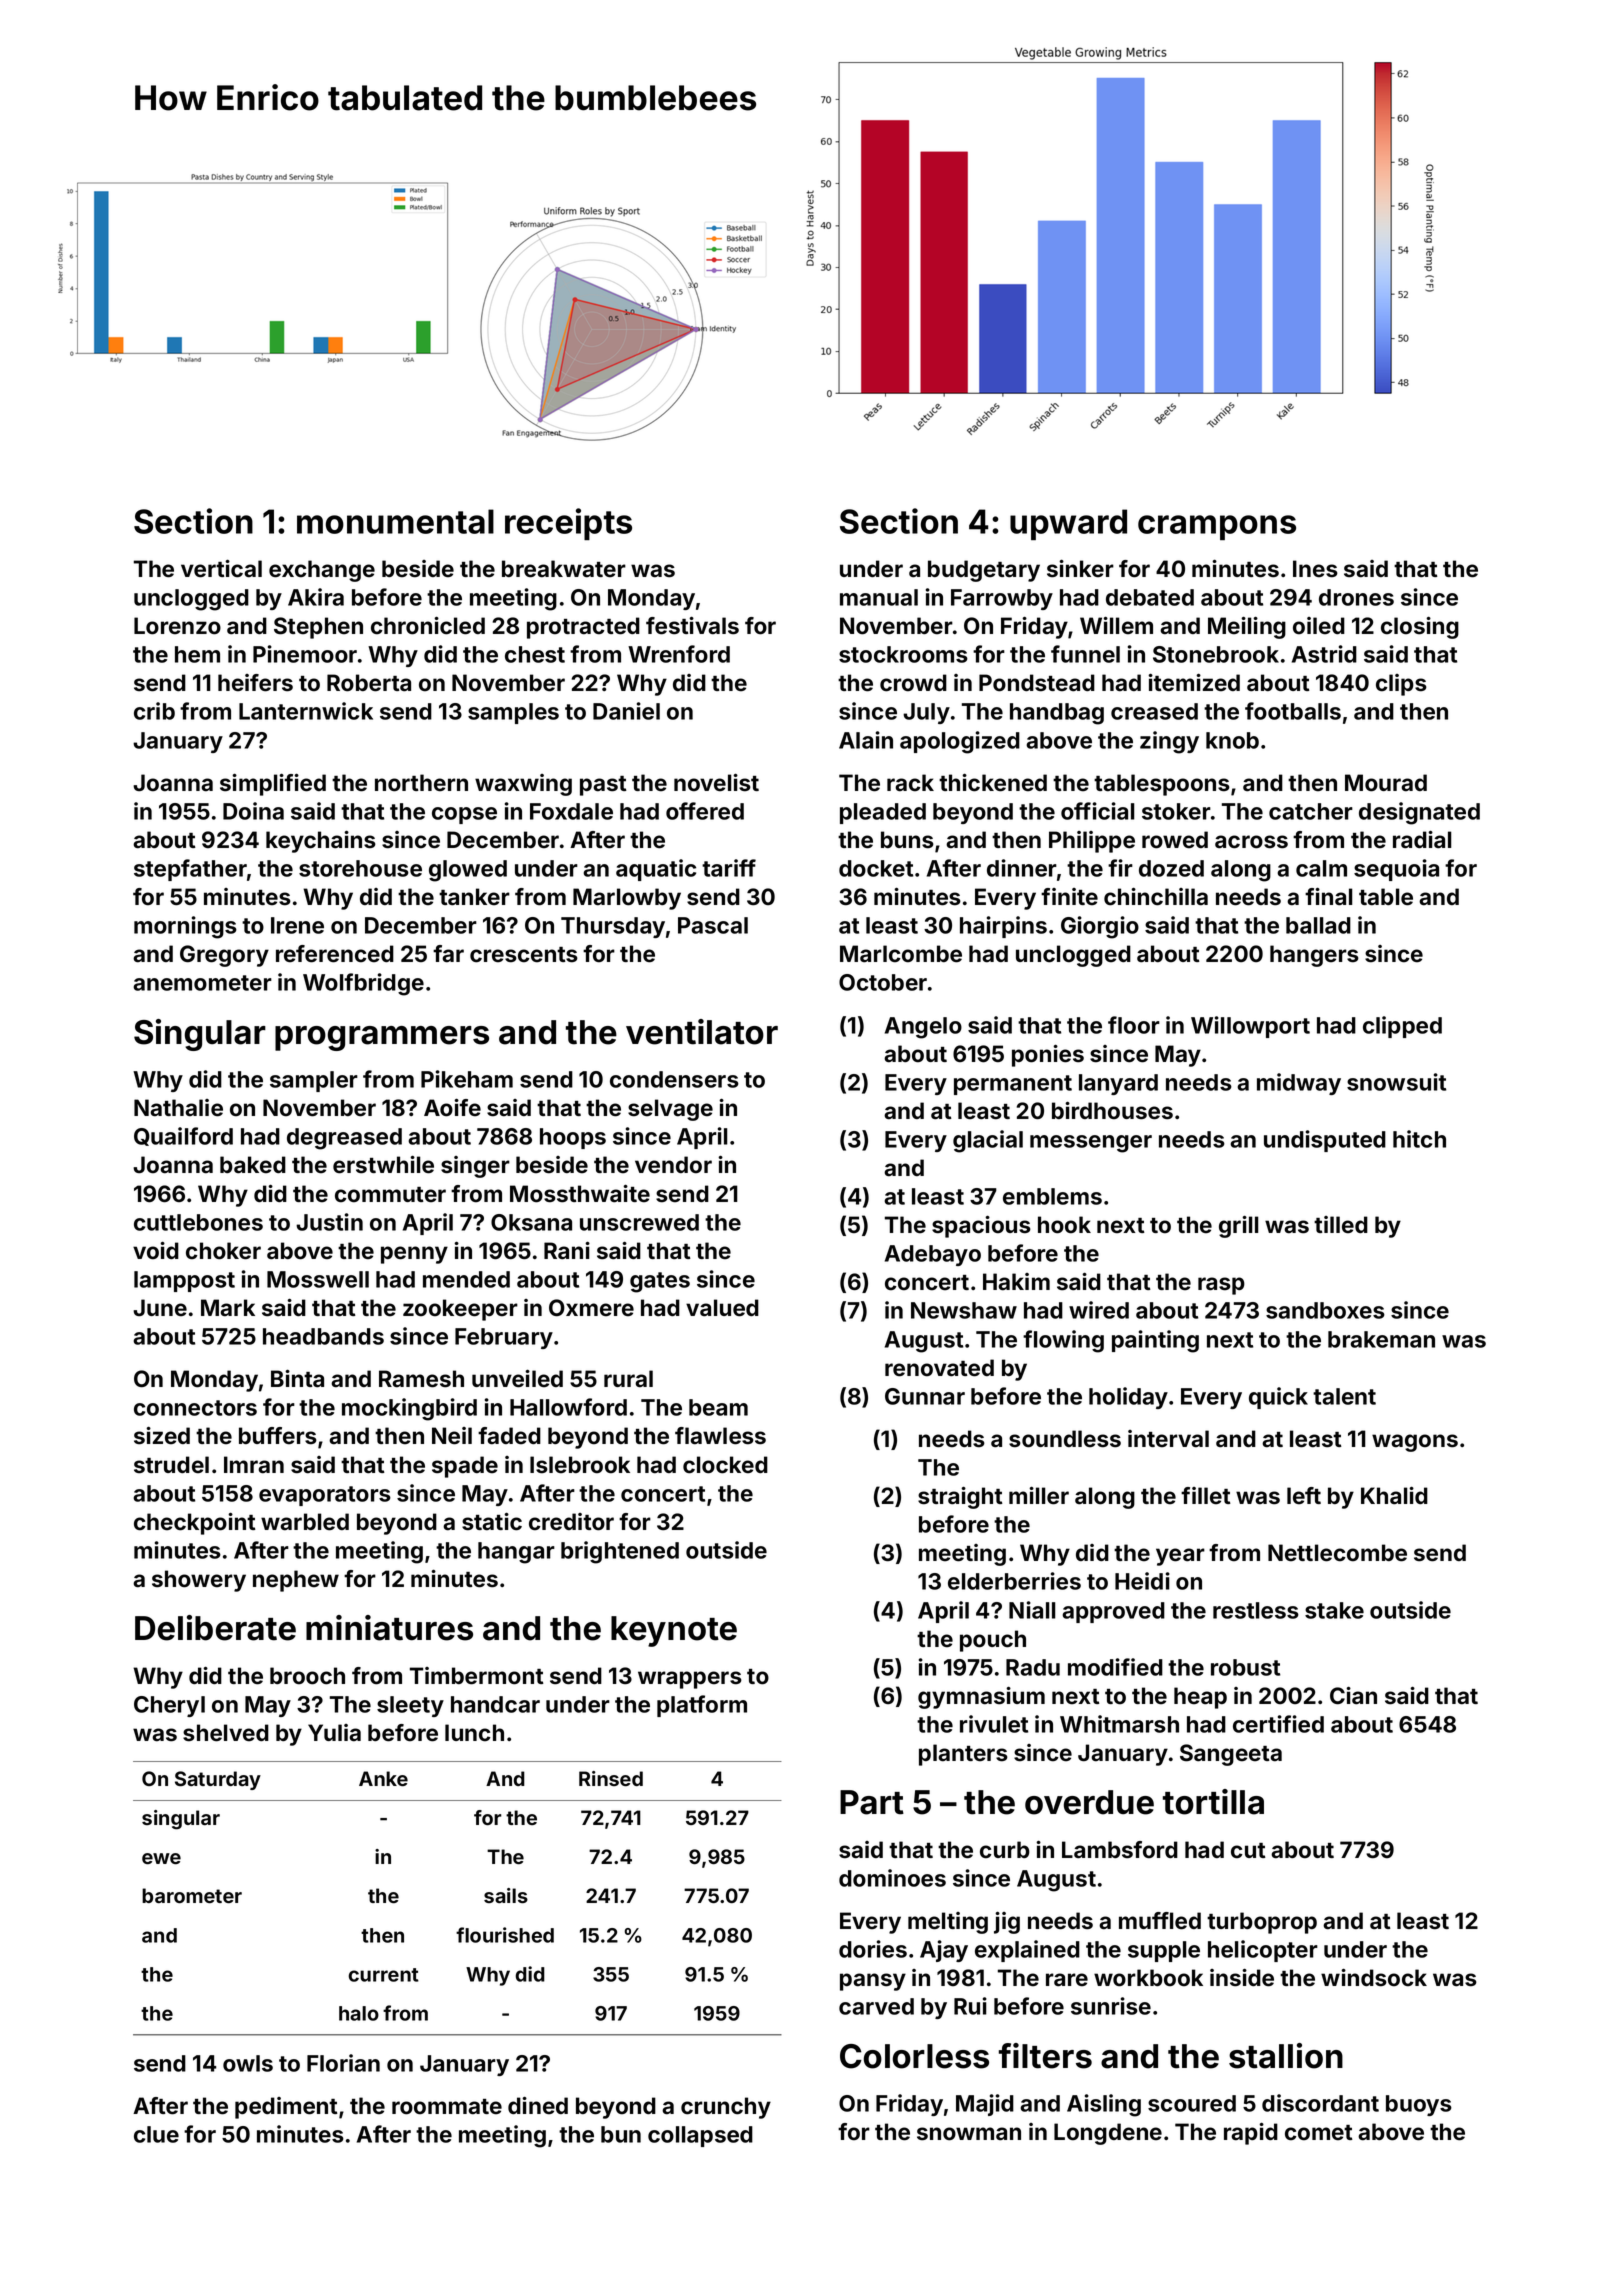 The image size is (1620, 2292). I want to click on rapid, so click(1251, 2134).
